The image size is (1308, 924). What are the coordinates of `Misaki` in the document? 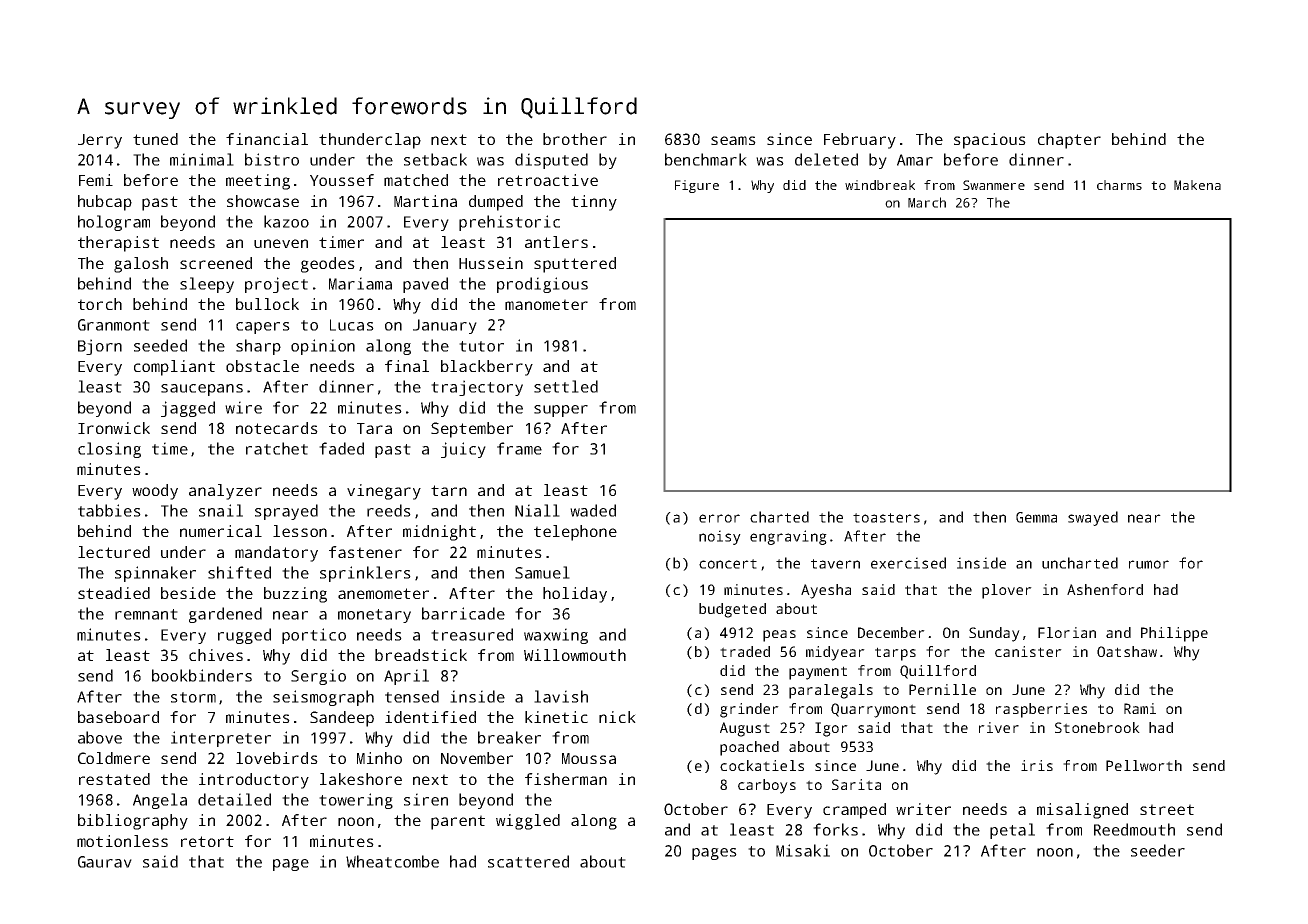 It's located at (803, 850).
